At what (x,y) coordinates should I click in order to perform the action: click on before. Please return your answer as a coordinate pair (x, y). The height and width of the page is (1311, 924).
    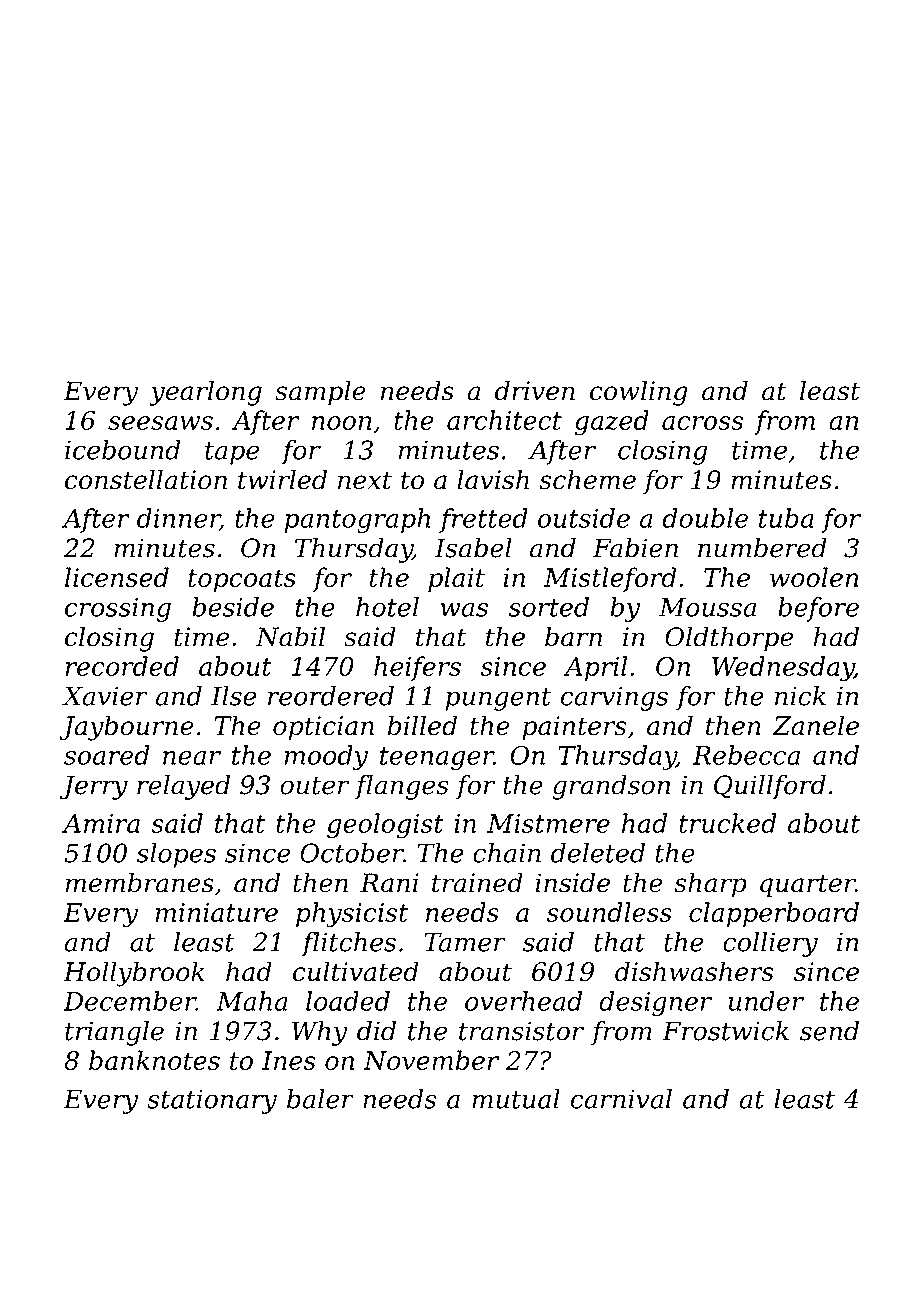
    Looking at the image, I should click on (818, 609).
